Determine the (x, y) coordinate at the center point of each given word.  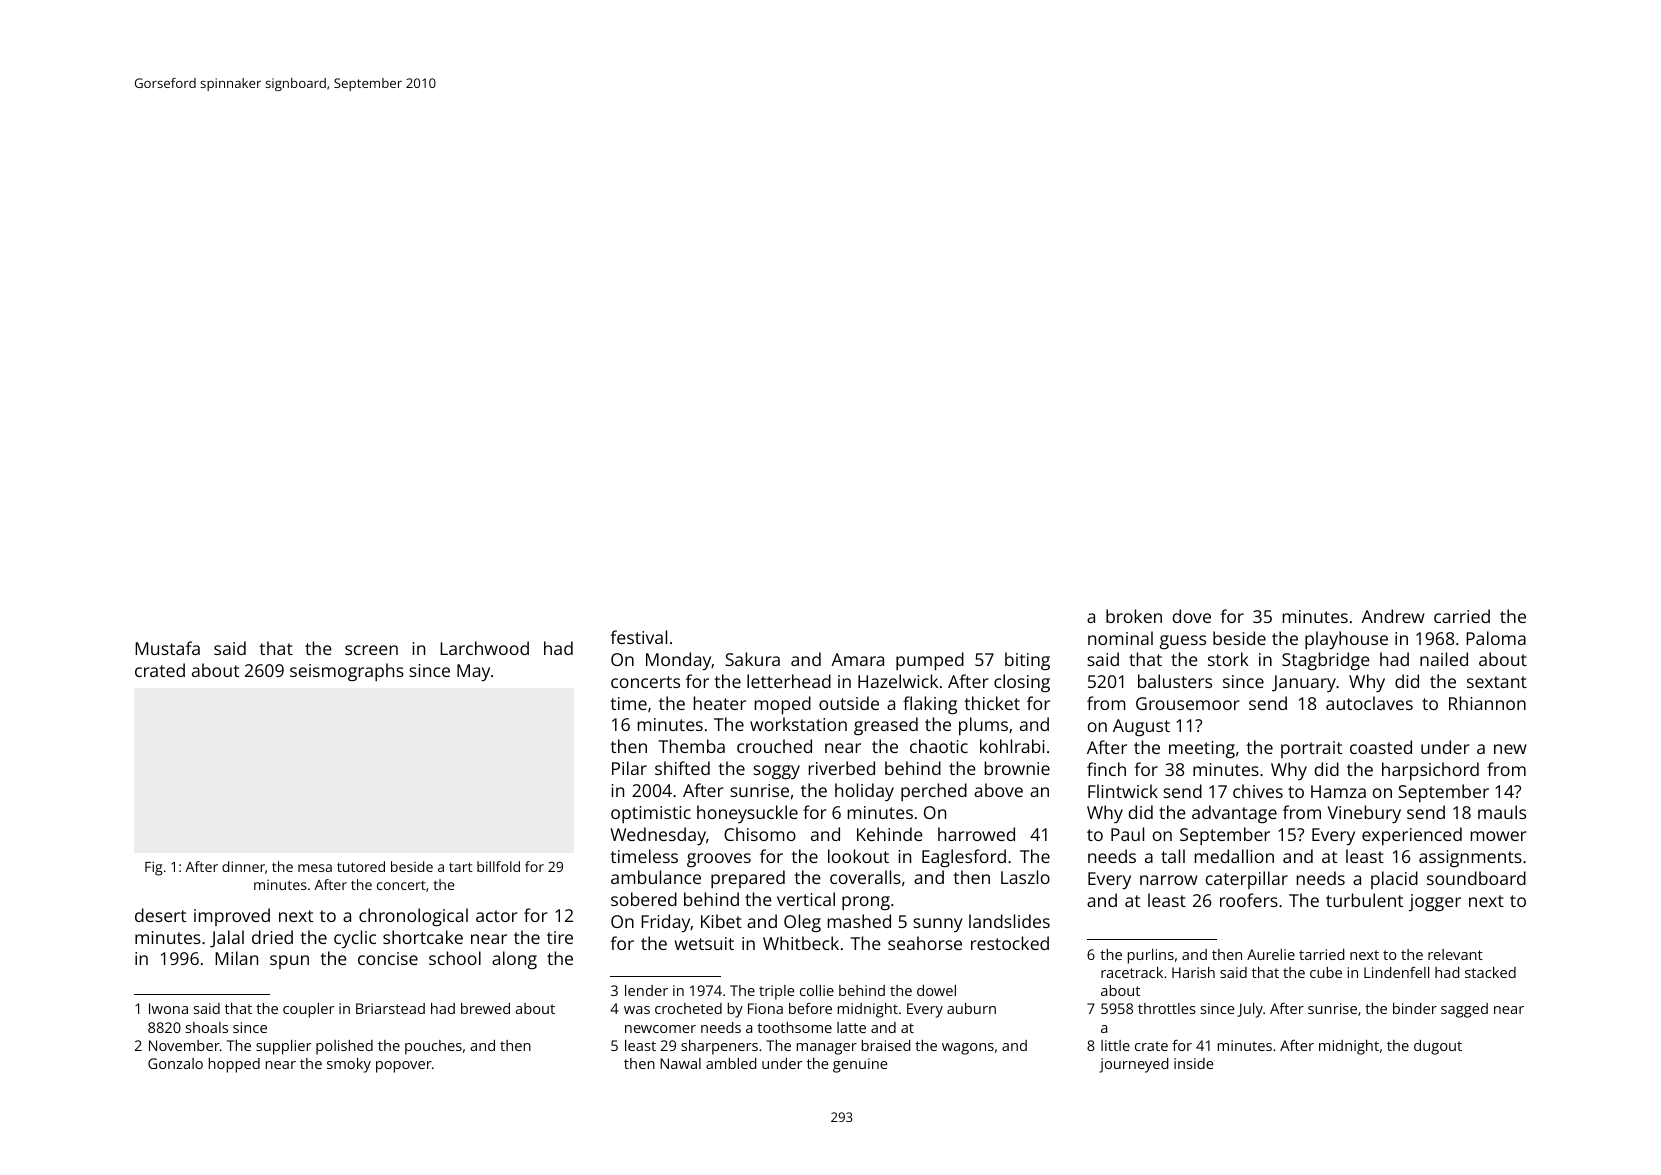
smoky (349, 1065)
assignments (1470, 858)
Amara (857, 659)
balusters (1175, 681)
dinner (243, 866)
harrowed (976, 834)
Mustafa (167, 648)
